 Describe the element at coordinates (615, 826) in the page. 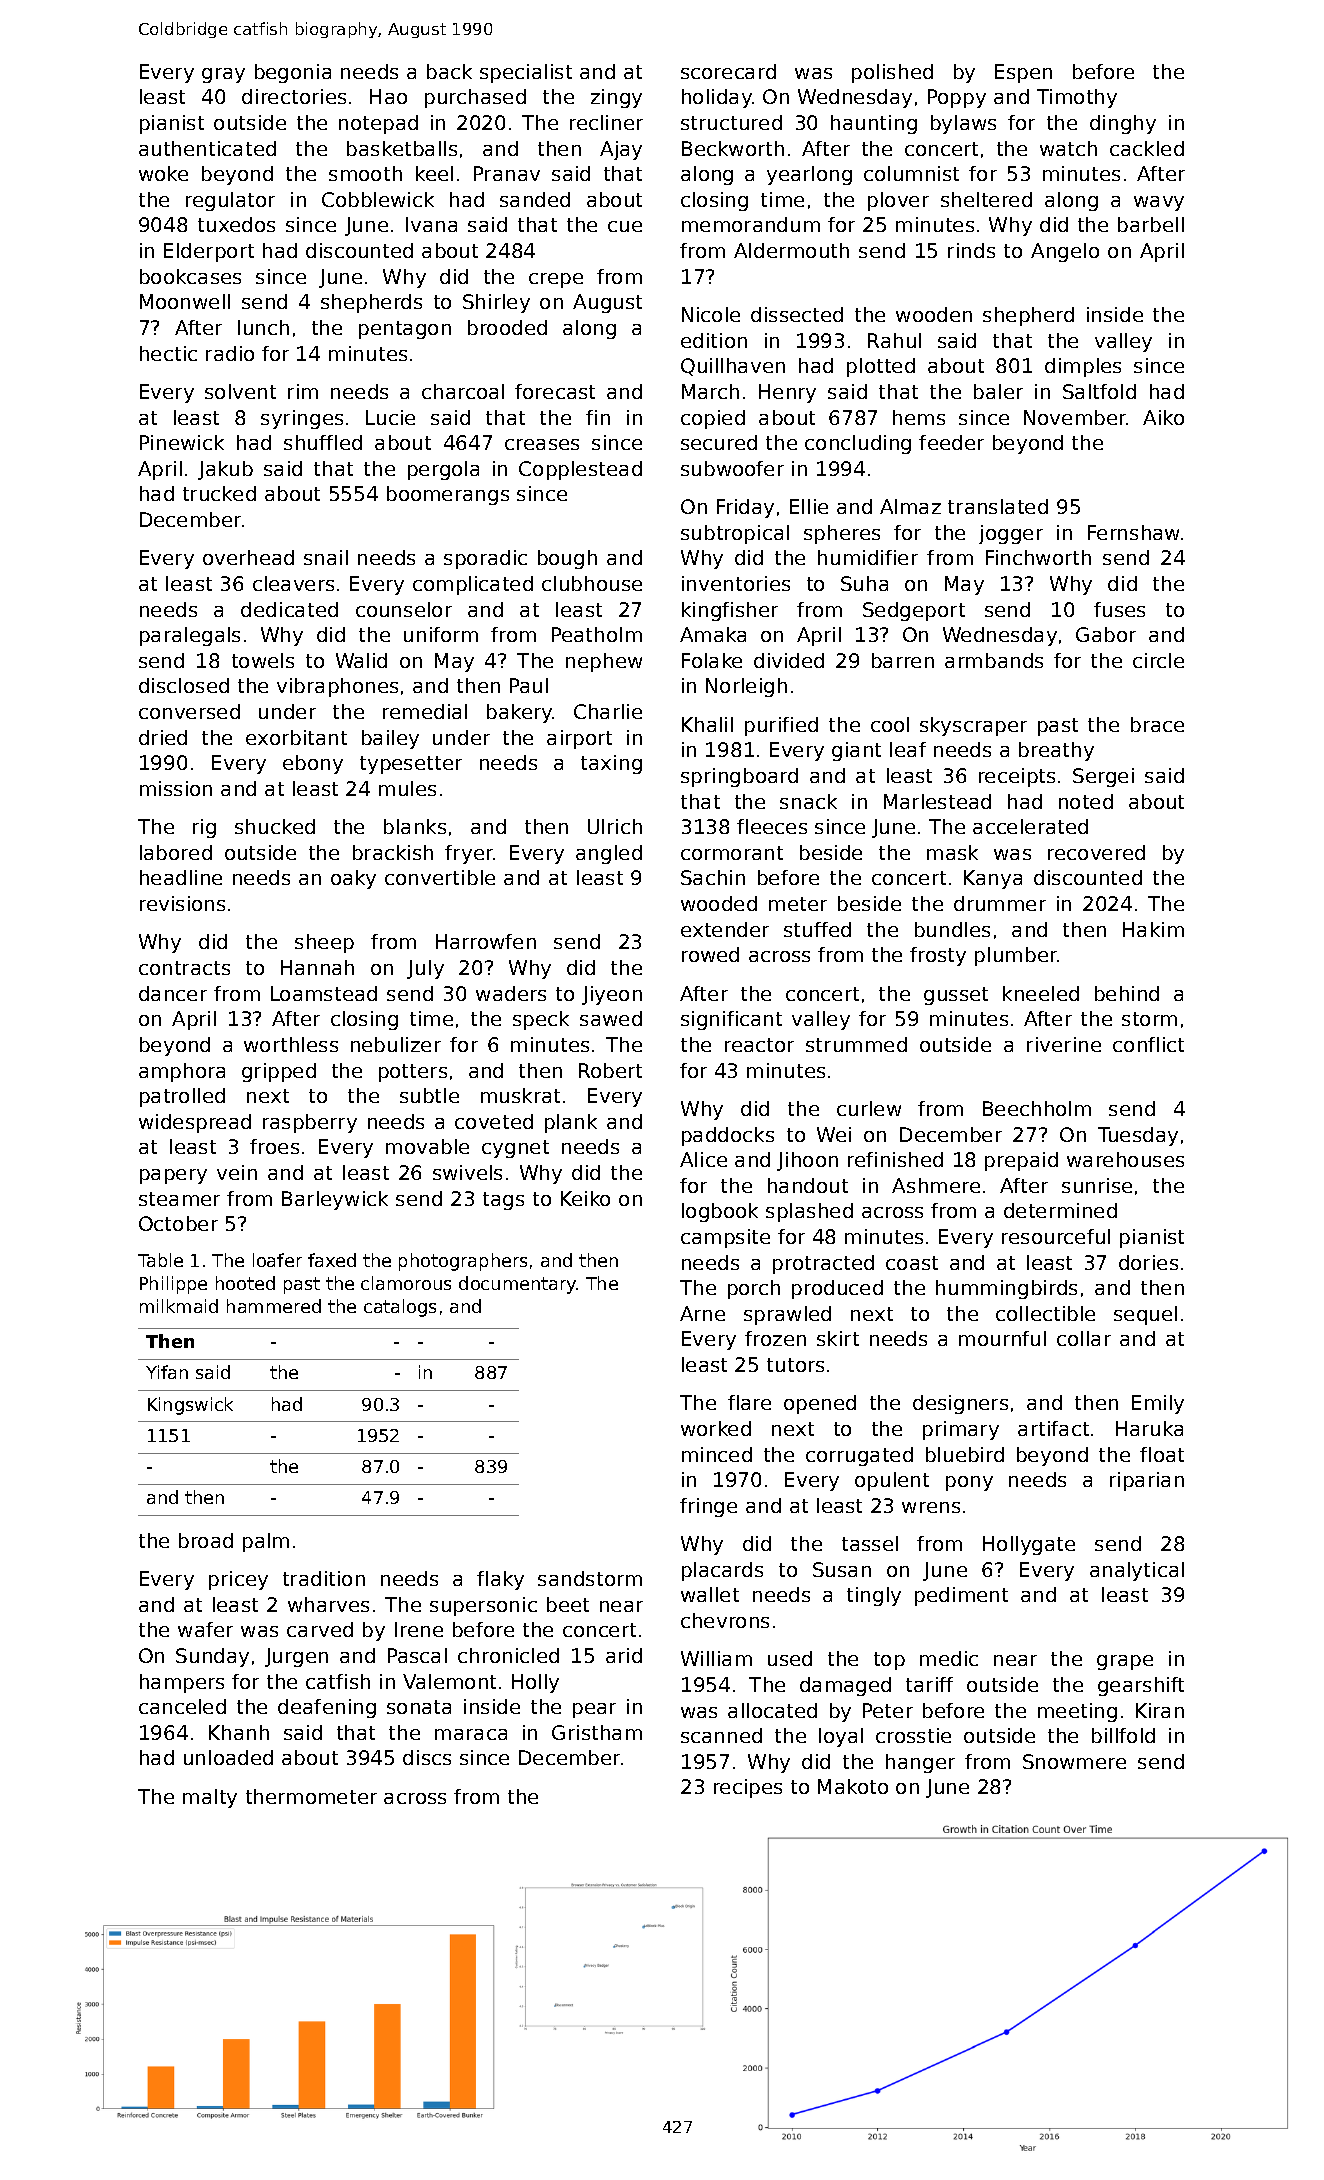

I see `Ulrich` at that location.
